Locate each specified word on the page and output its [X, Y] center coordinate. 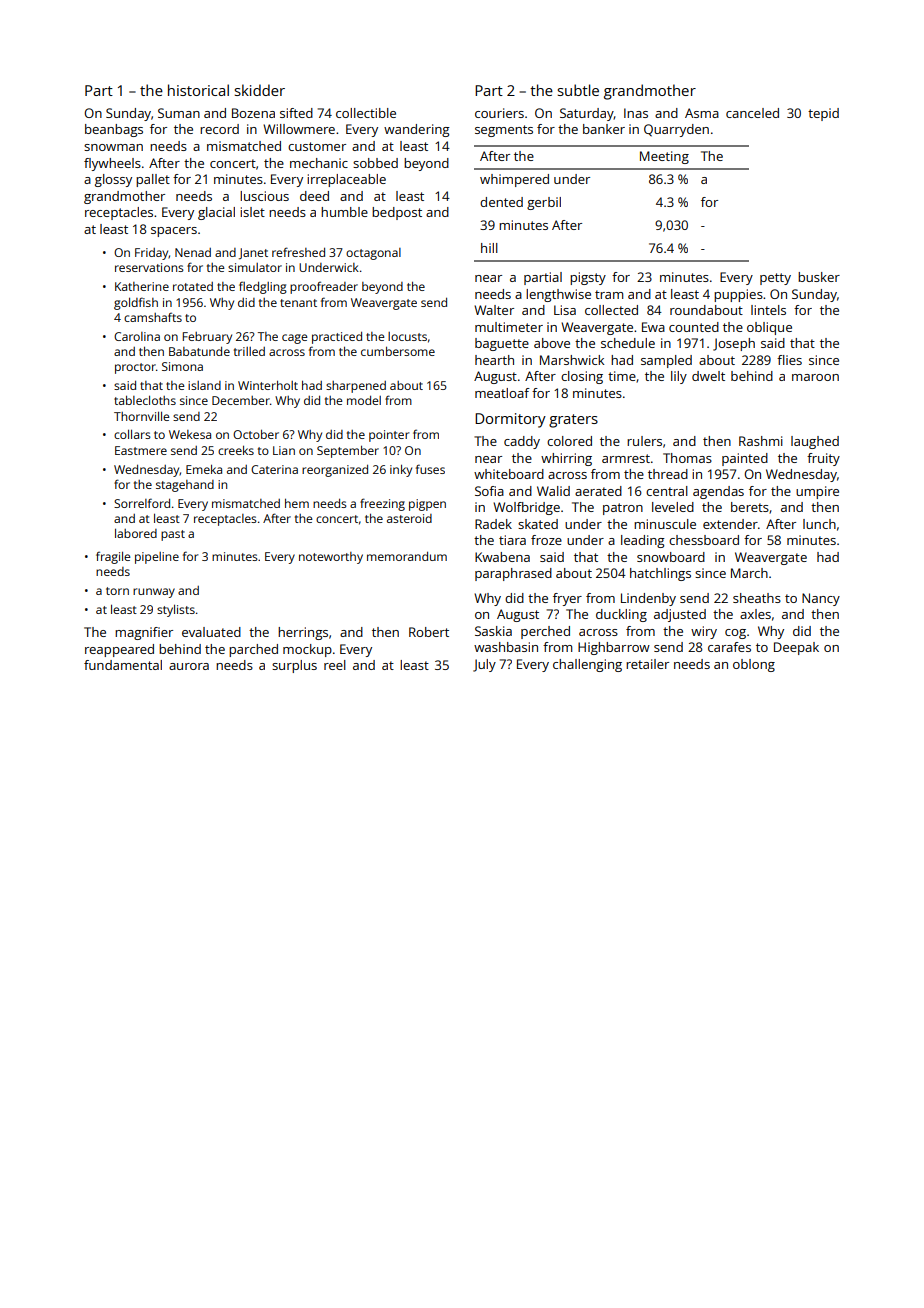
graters [573, 421]
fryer [567, 599]
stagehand [185, 486]
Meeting [664, 157]
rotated [193, 286]
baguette [502, 344]
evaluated [211, 632]
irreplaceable [346, 180]
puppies [738, 295]
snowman [113, 147]
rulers [644, 441]
